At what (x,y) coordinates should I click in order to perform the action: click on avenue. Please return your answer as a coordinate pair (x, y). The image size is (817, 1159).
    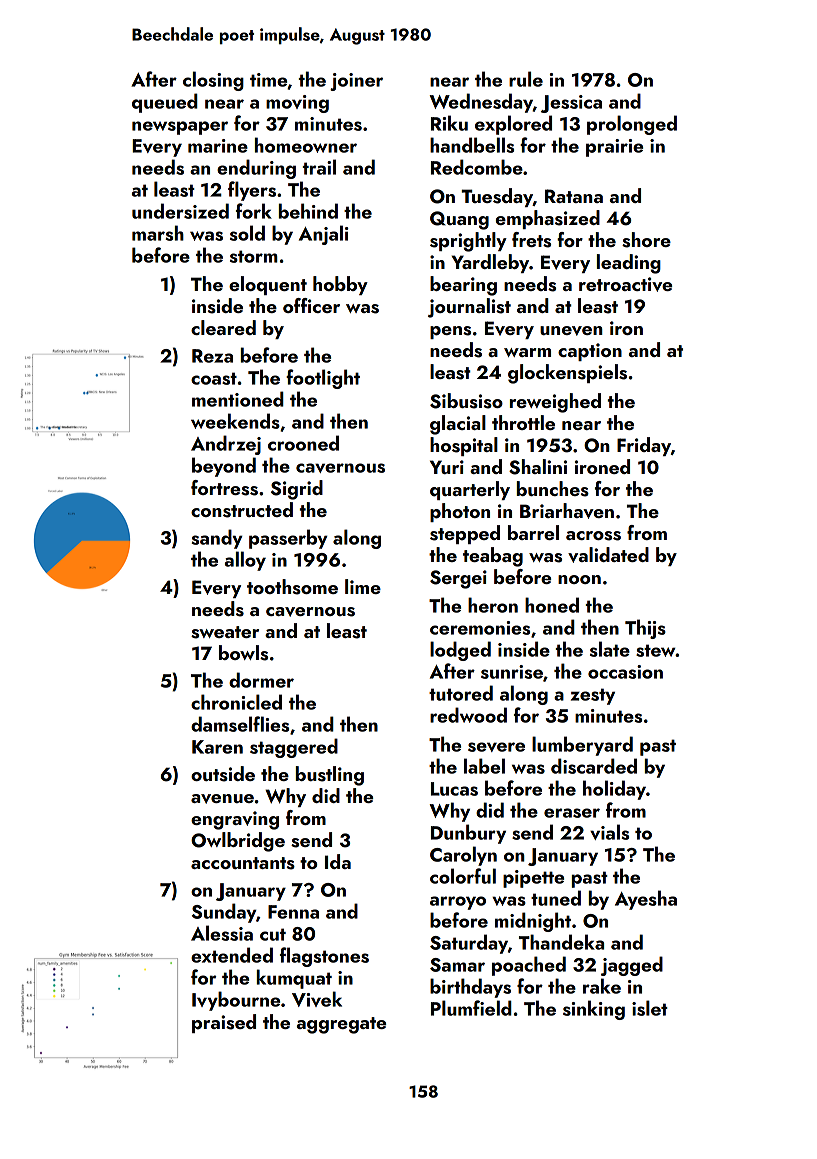
    Looking at the image, I should click on (222, 799).
